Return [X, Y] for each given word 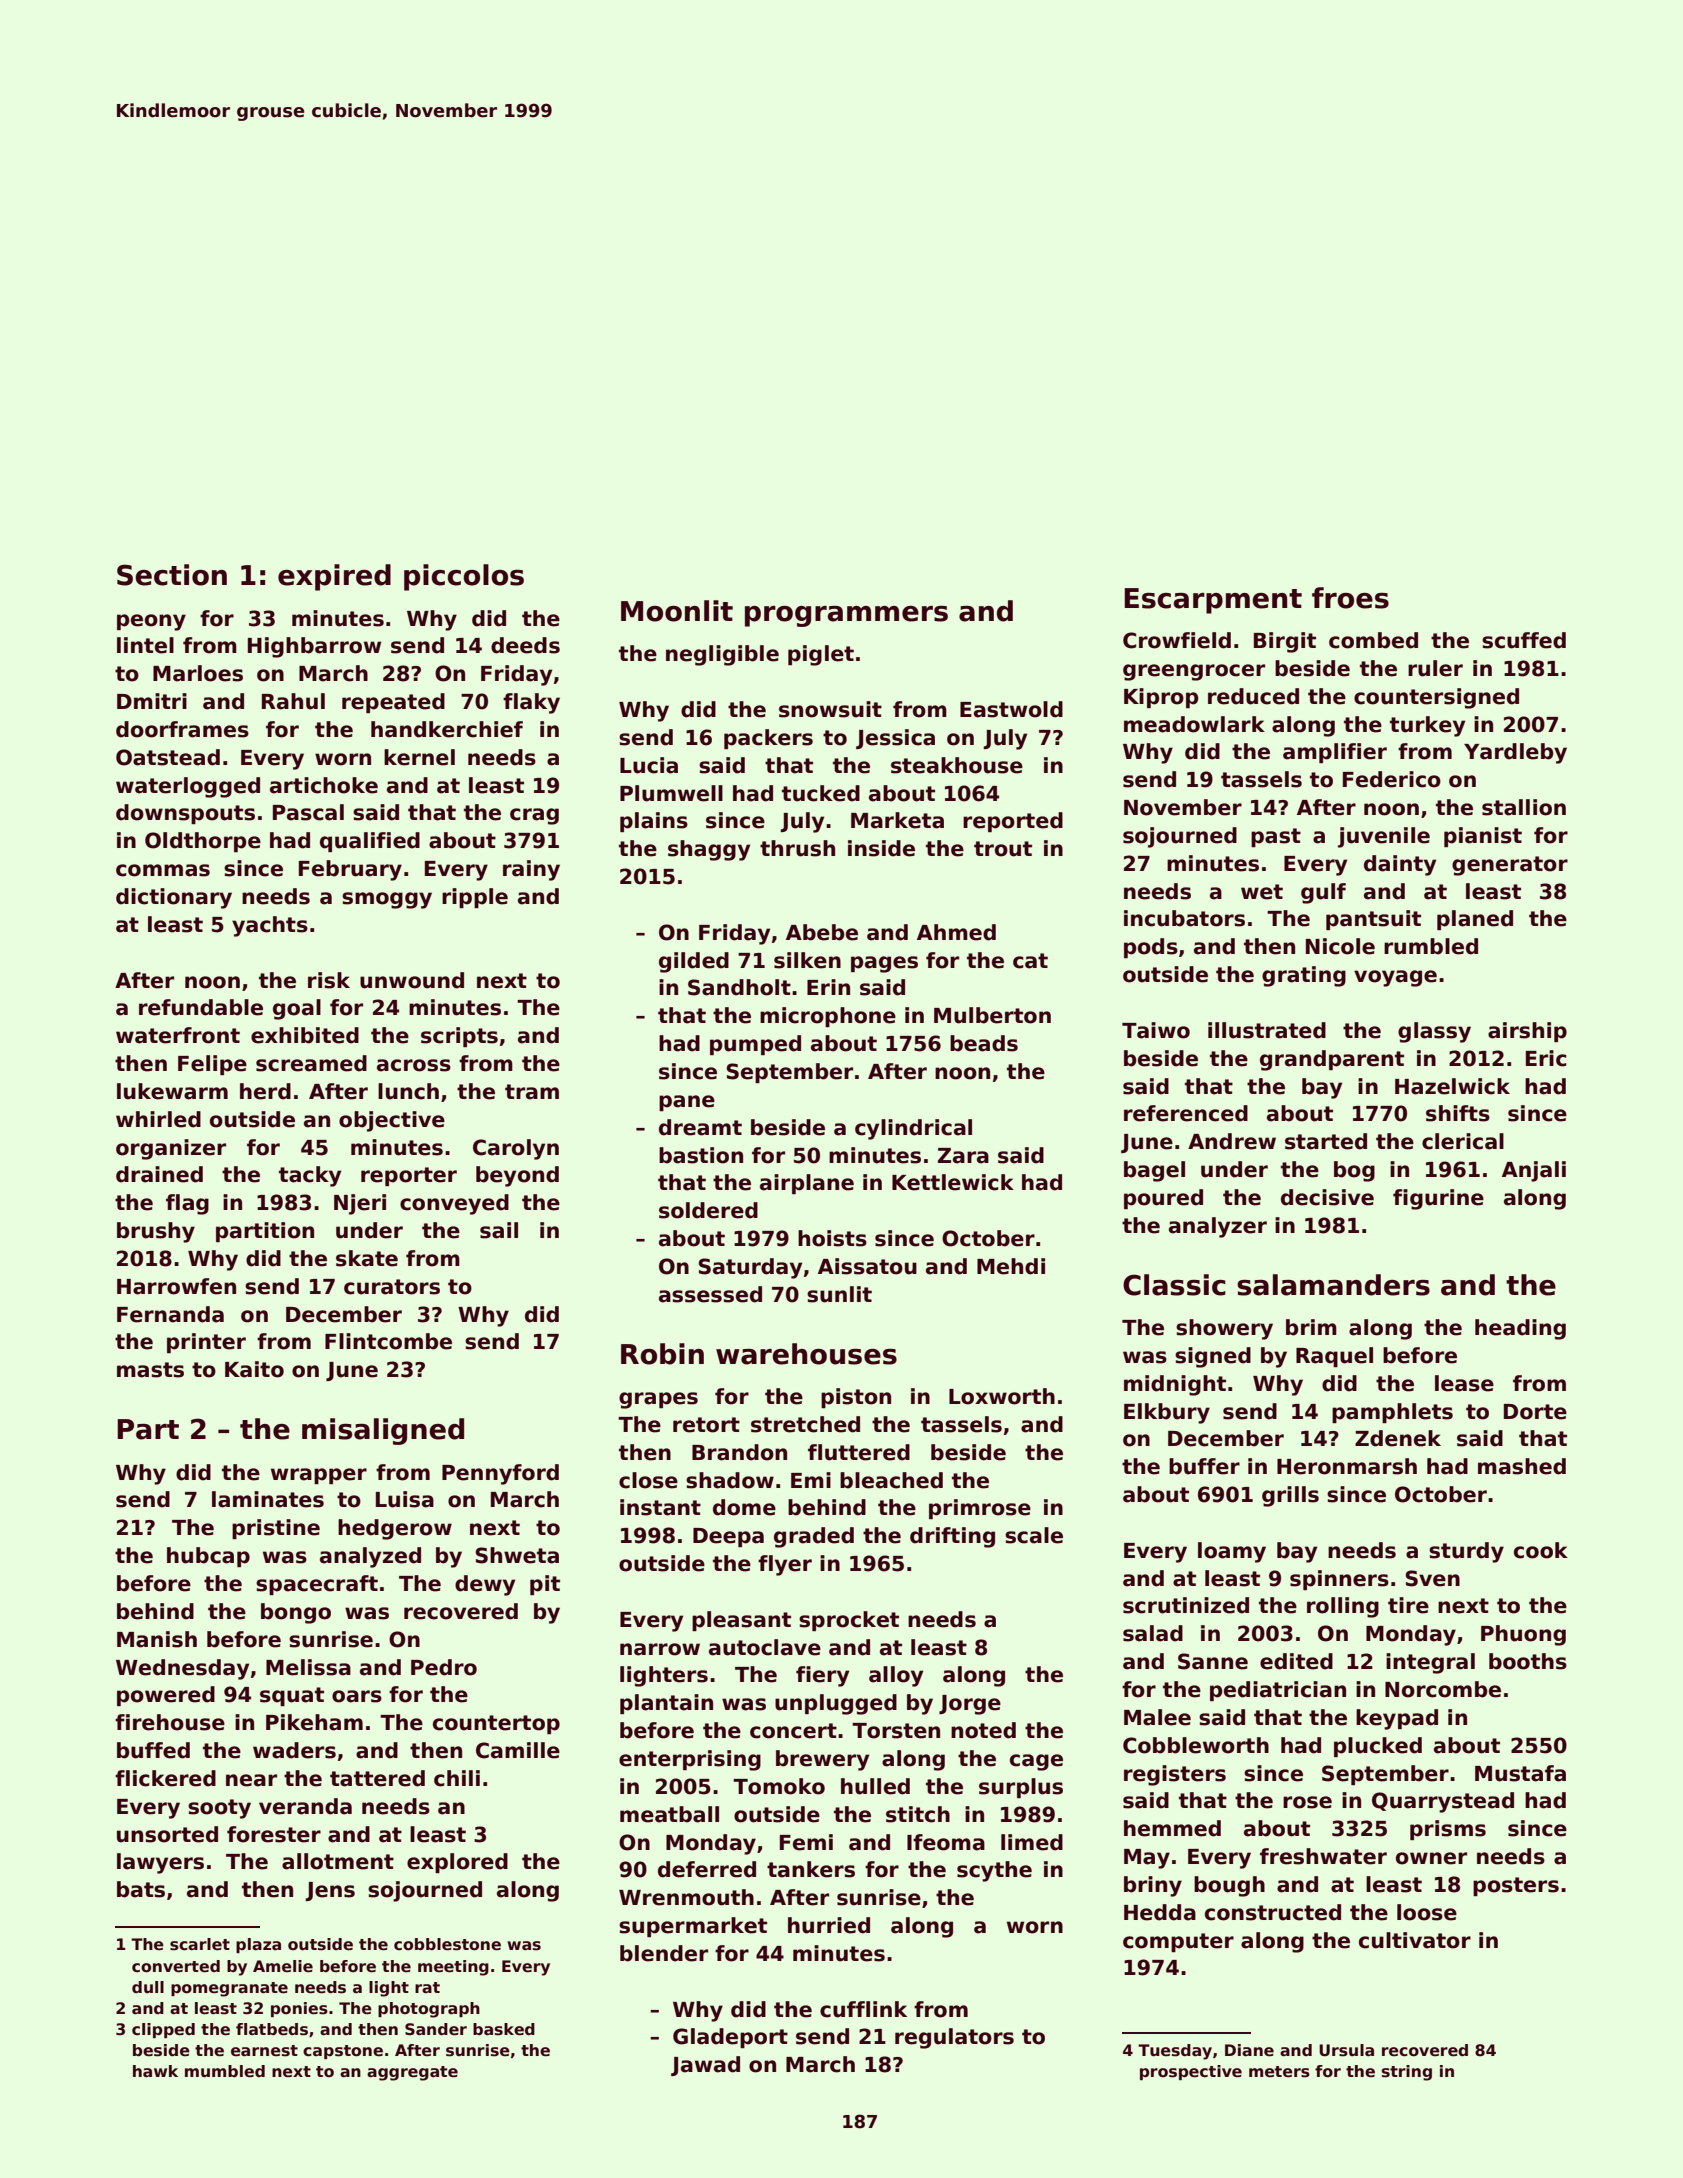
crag [534, 816]
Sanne [1213, 1661]
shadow [730, 1480]
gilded [694, 962]
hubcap [208, 1557]
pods [1151, 948]
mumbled [225, 2071]
